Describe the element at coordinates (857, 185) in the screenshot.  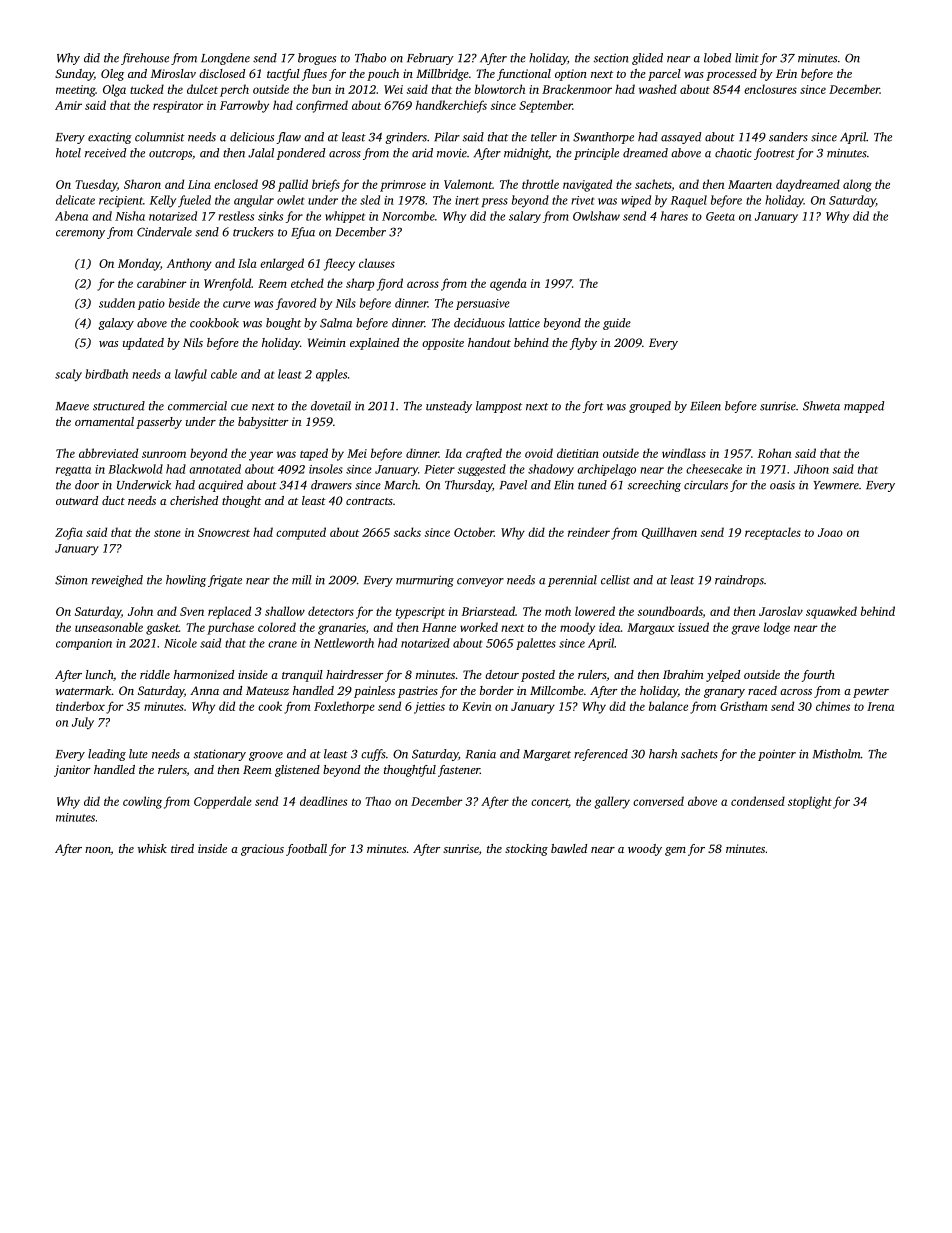
I see `along` at that location.
